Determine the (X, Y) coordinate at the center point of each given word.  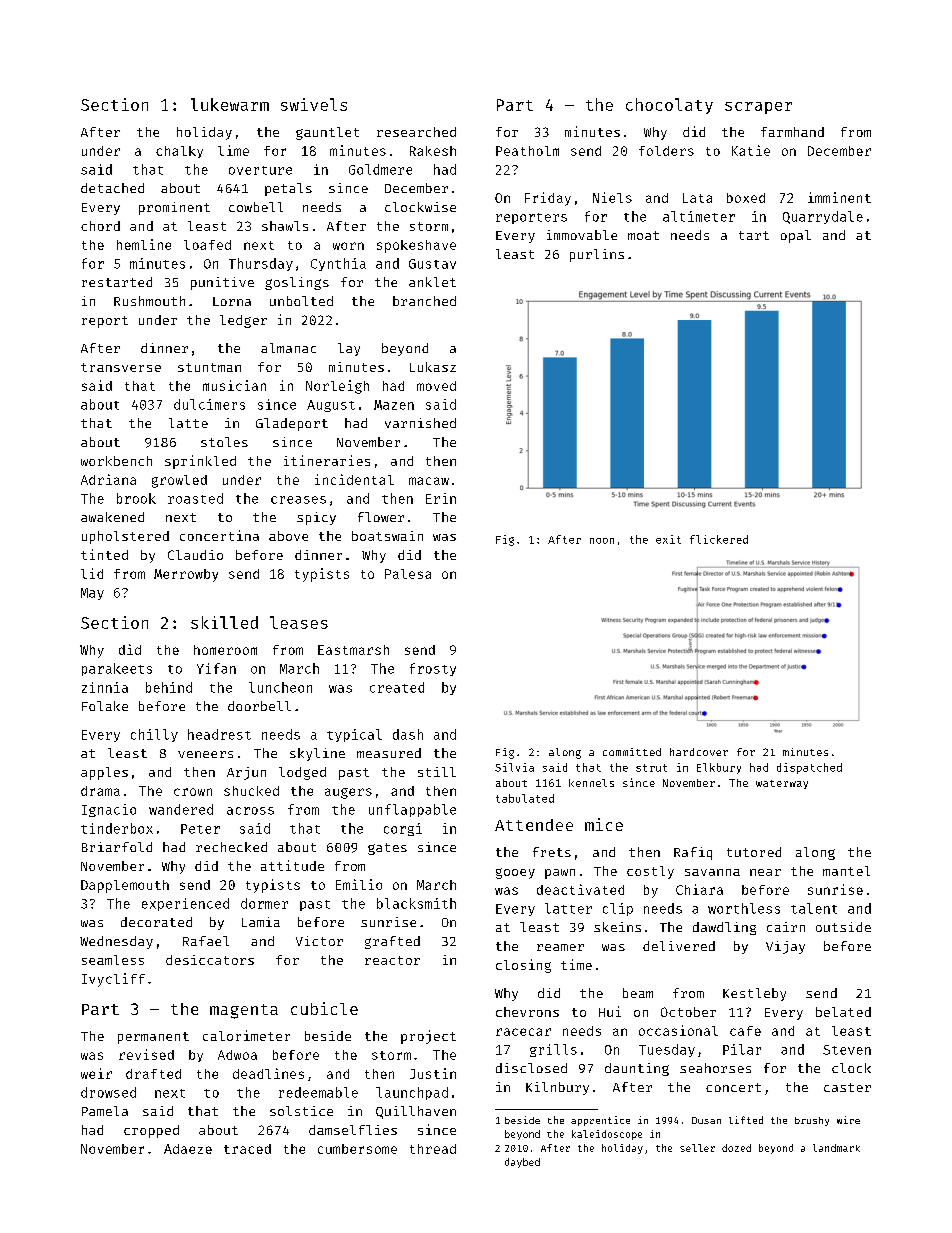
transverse (121, 367)
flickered (719, 539)
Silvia (514, 767)
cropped (151, 1131)
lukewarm (230, 104)
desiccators (210, 960)
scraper (758, 108)
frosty (433, 669)
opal (796, 236)
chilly (154, 735)
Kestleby (754, 994)
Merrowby (186, 575)
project (428, 1037)
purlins (597, 255)
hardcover (699, 752)
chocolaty (669, 106)
